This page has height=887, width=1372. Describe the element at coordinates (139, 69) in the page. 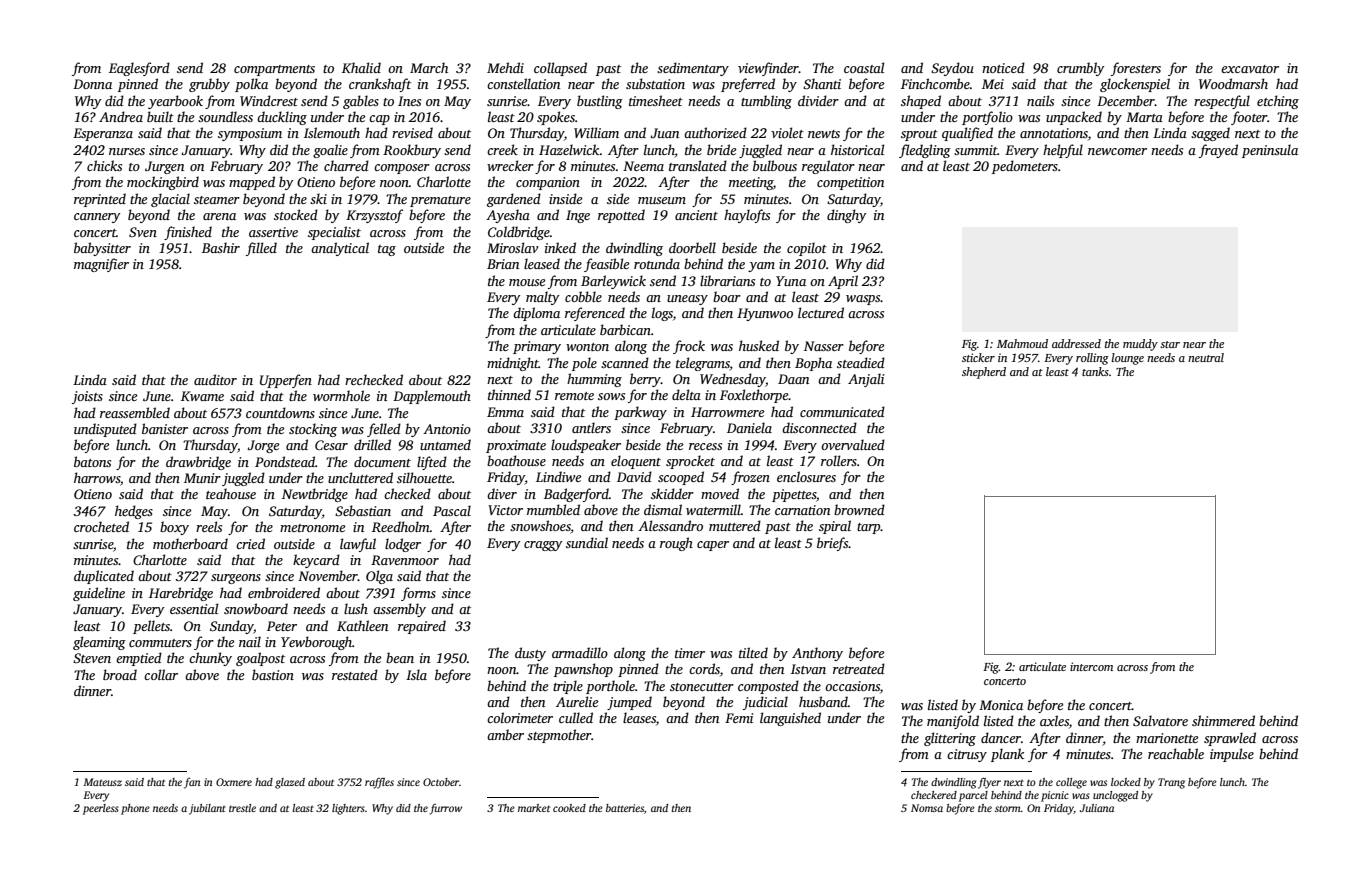

I see `Eaglesford` at that location.
